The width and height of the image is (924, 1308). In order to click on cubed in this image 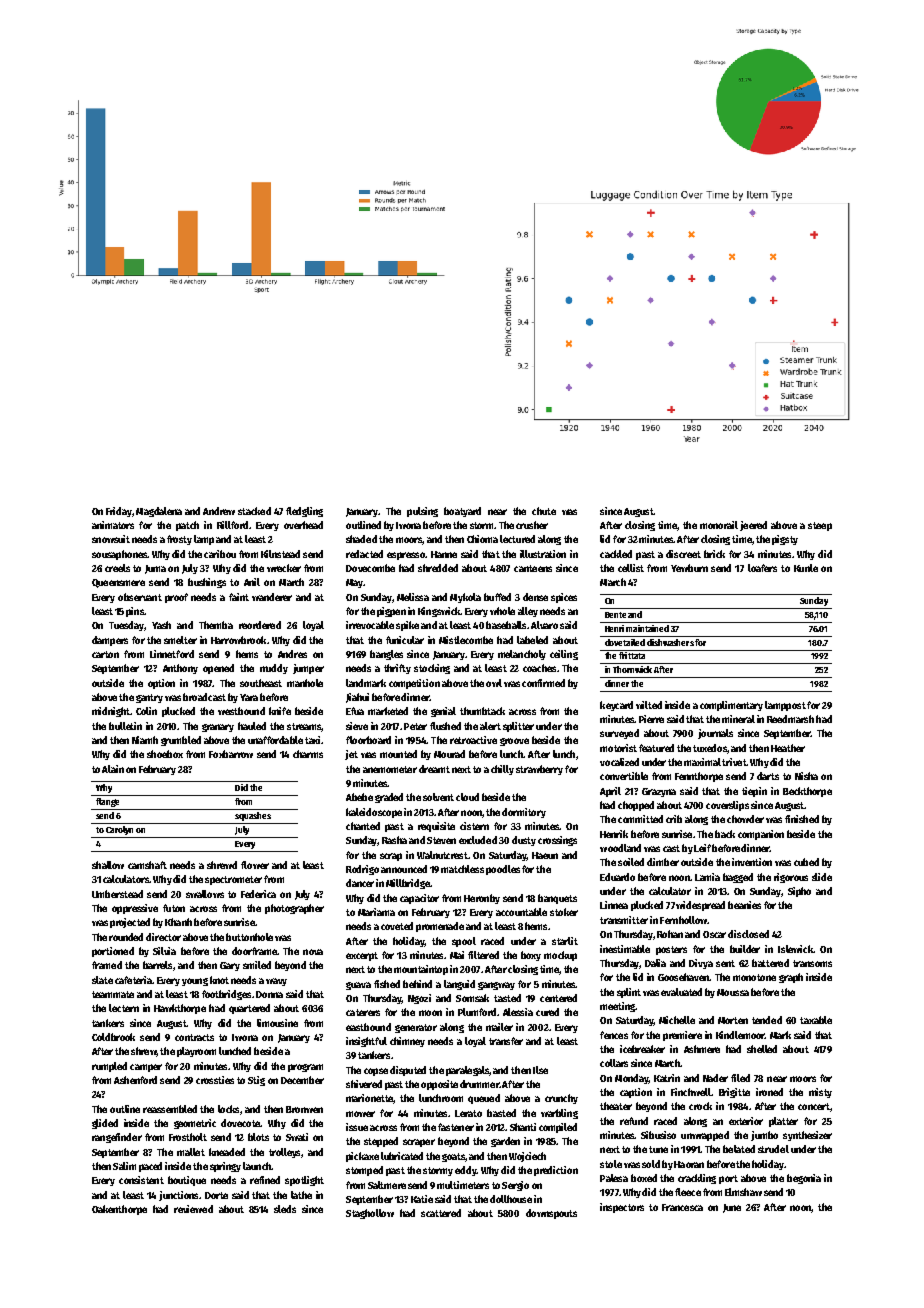, I will do `click(806, 862)`.
